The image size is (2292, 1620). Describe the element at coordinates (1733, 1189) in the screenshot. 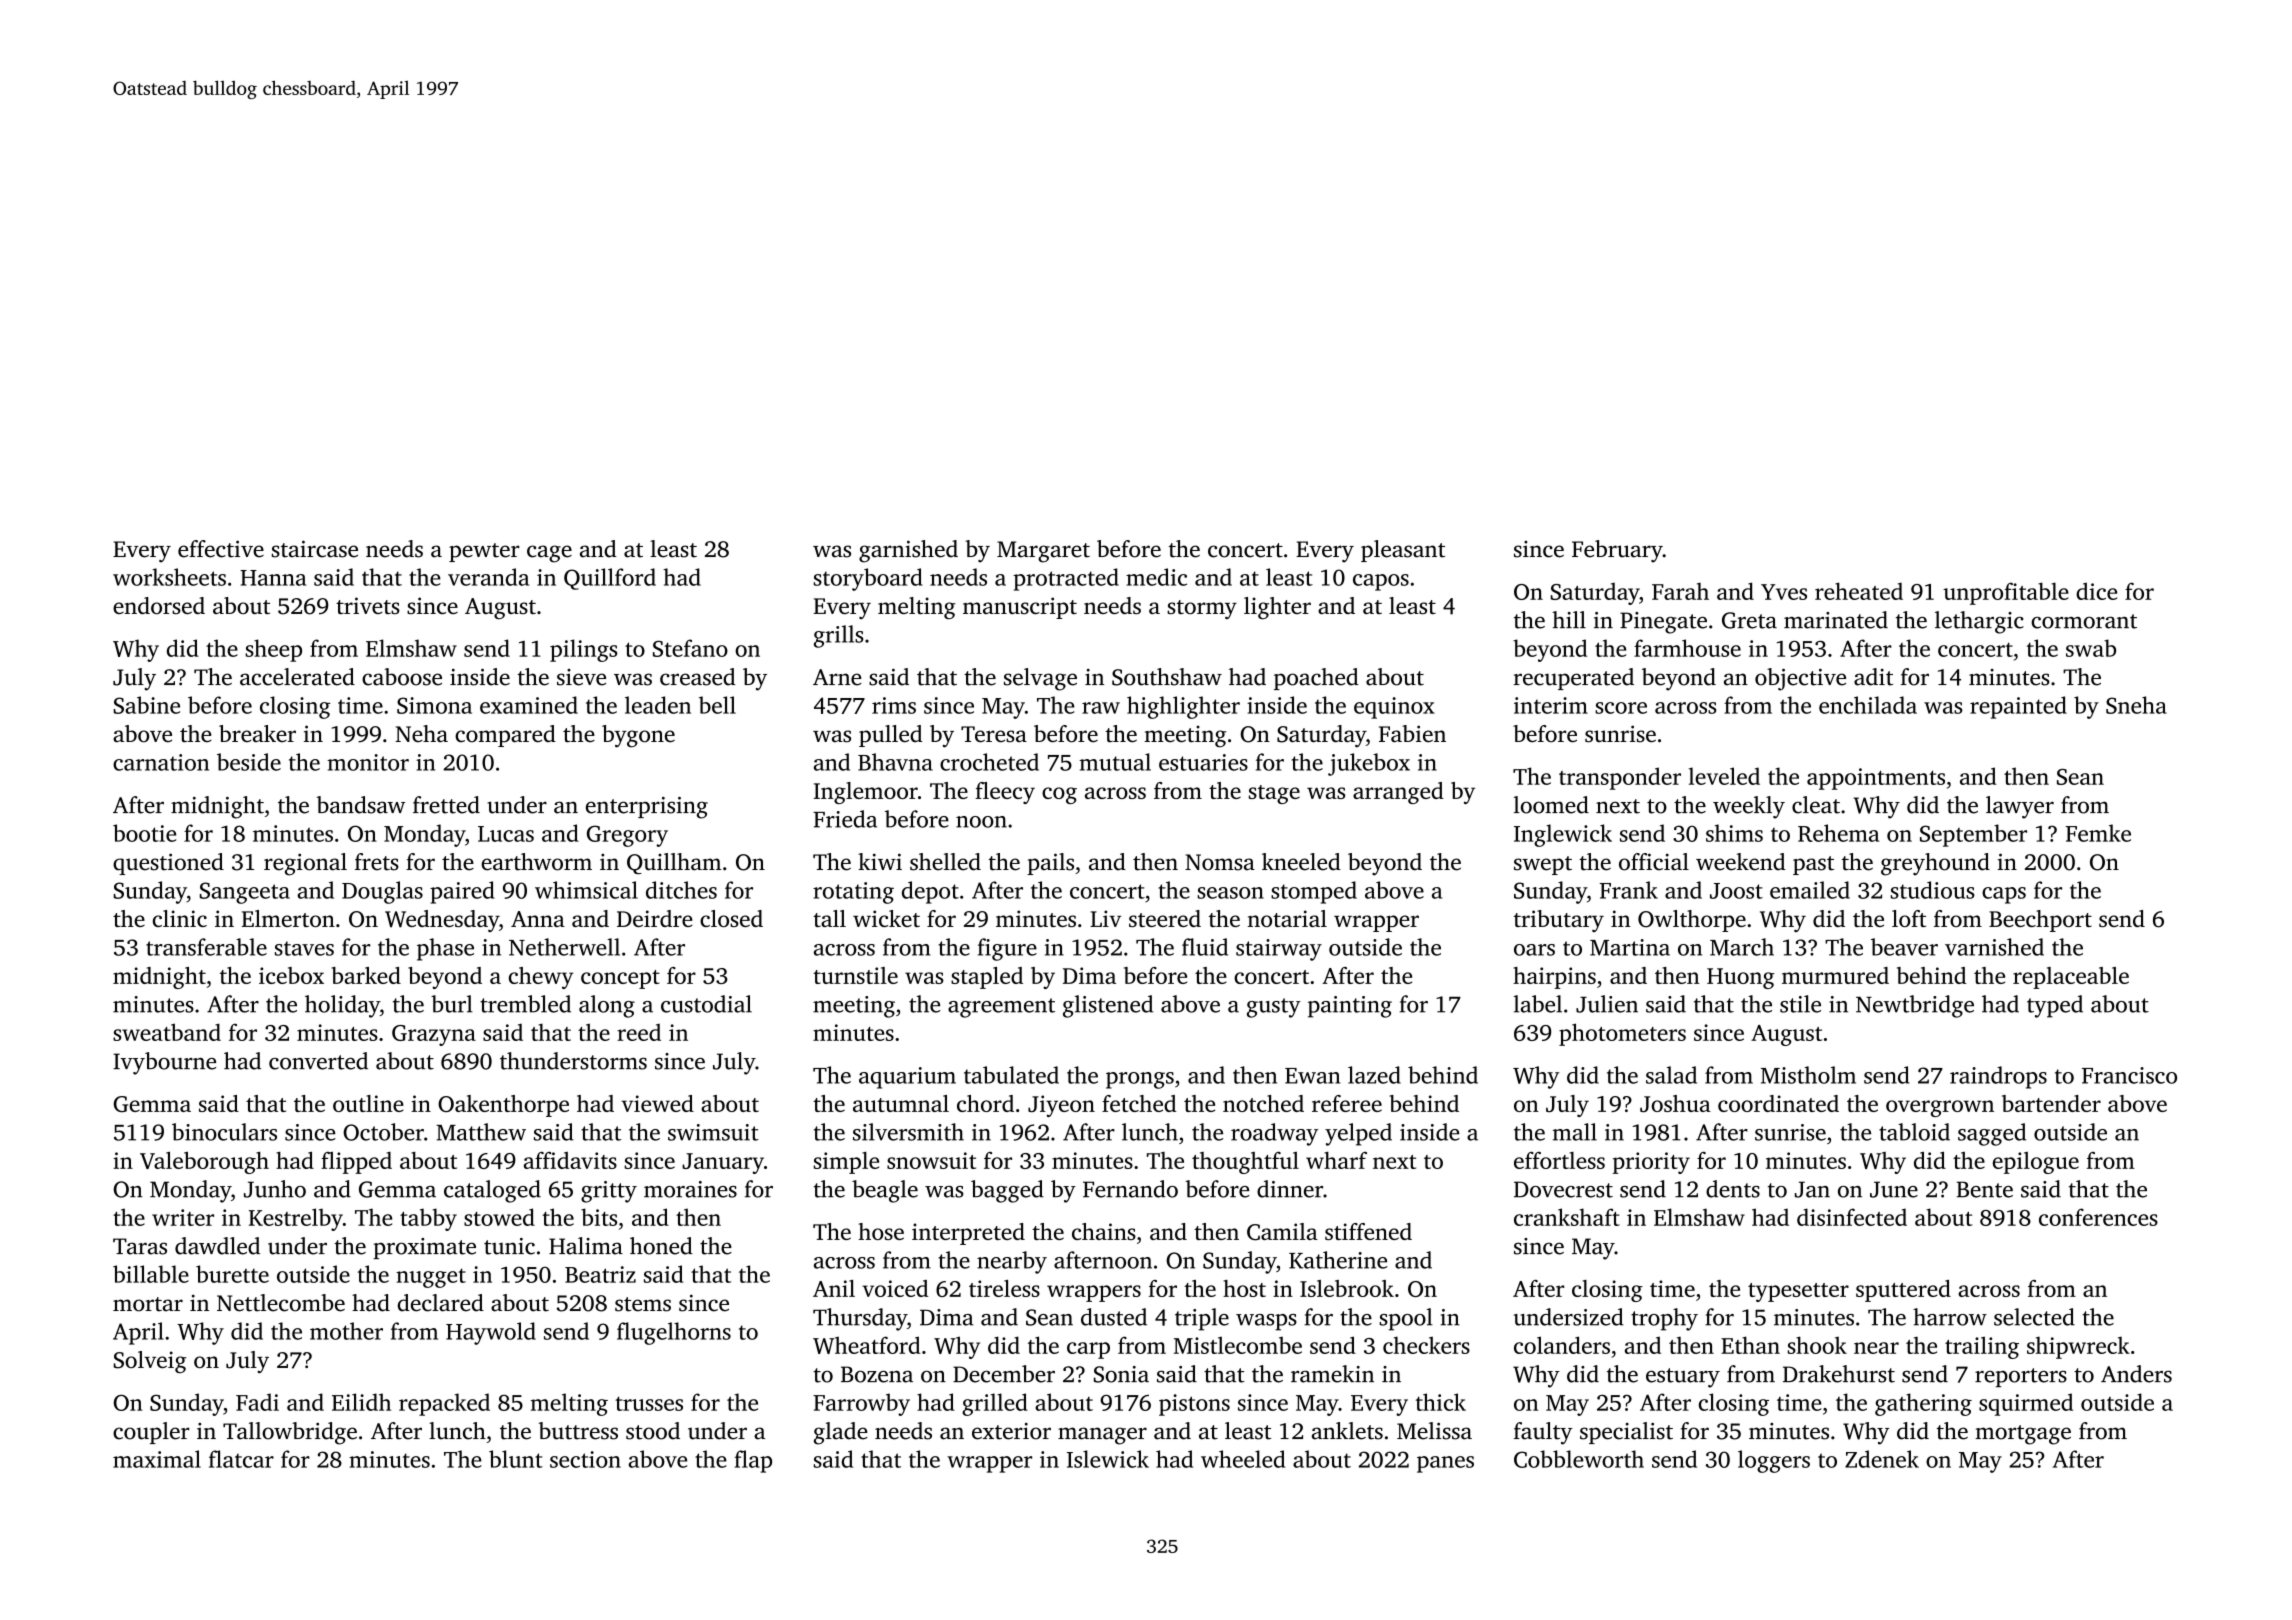

I see `dents` at that location.
